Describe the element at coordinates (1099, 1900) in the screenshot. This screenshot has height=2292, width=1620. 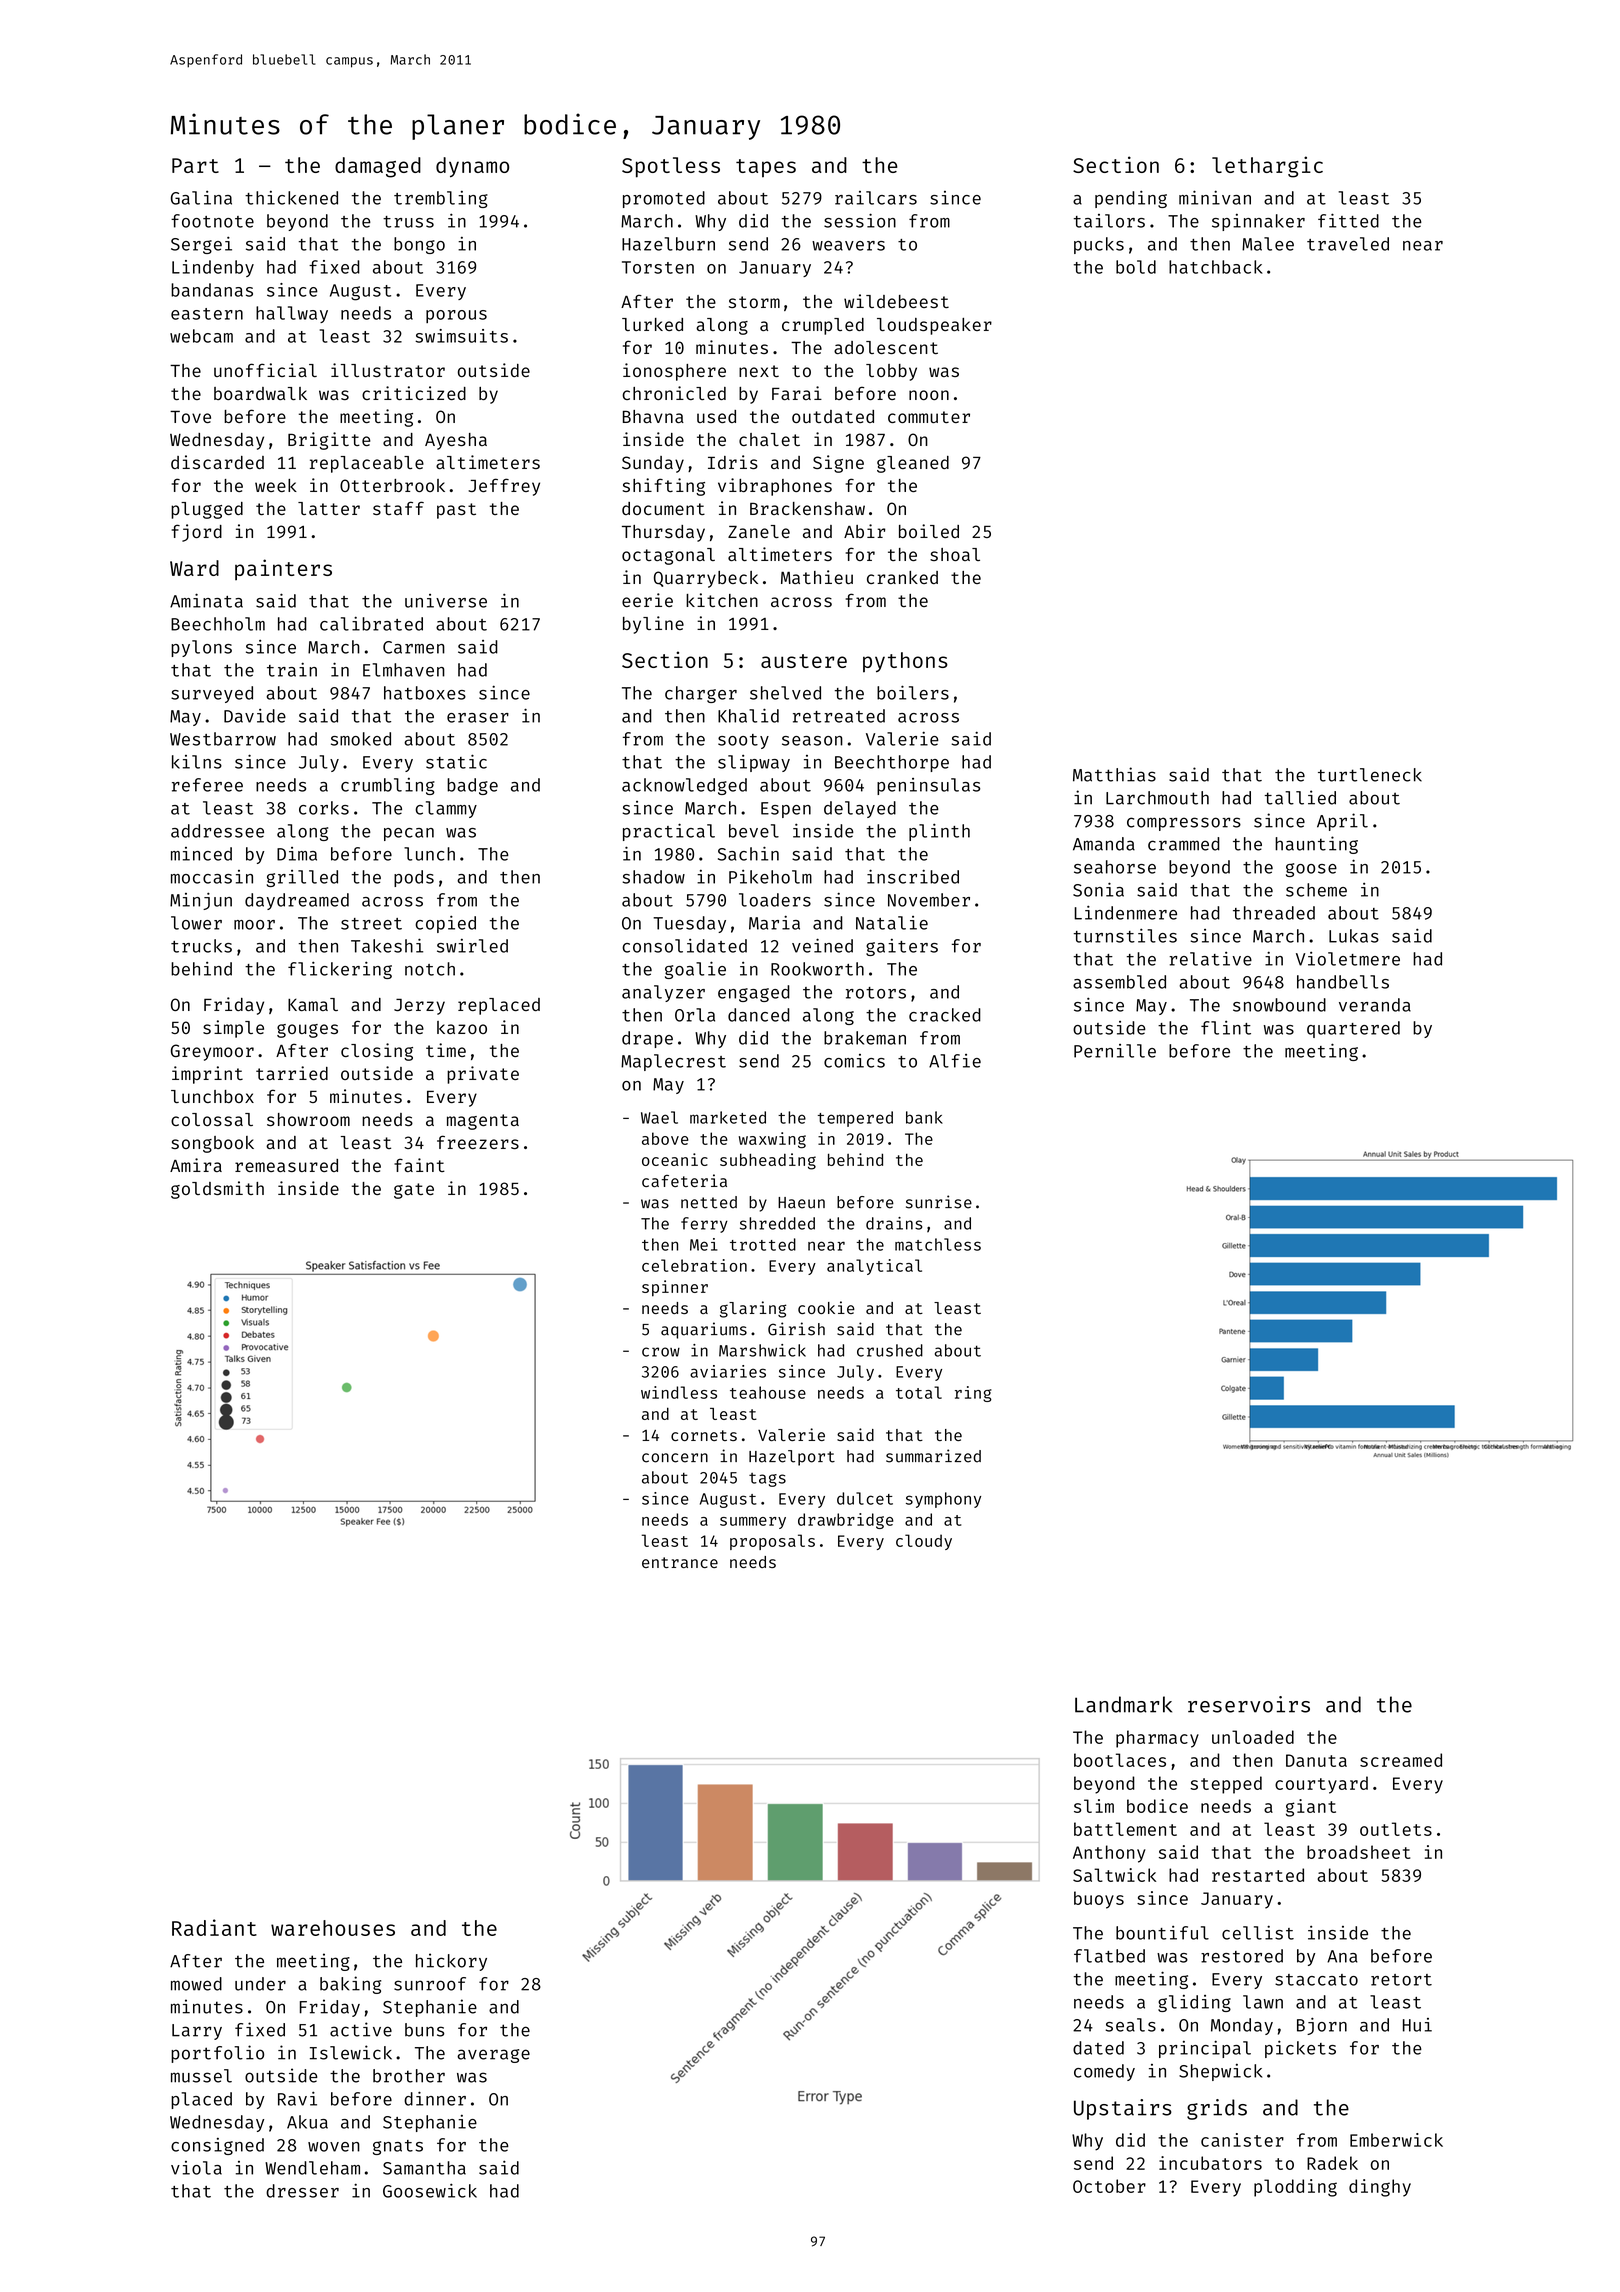
I see `buoys` at that location.
